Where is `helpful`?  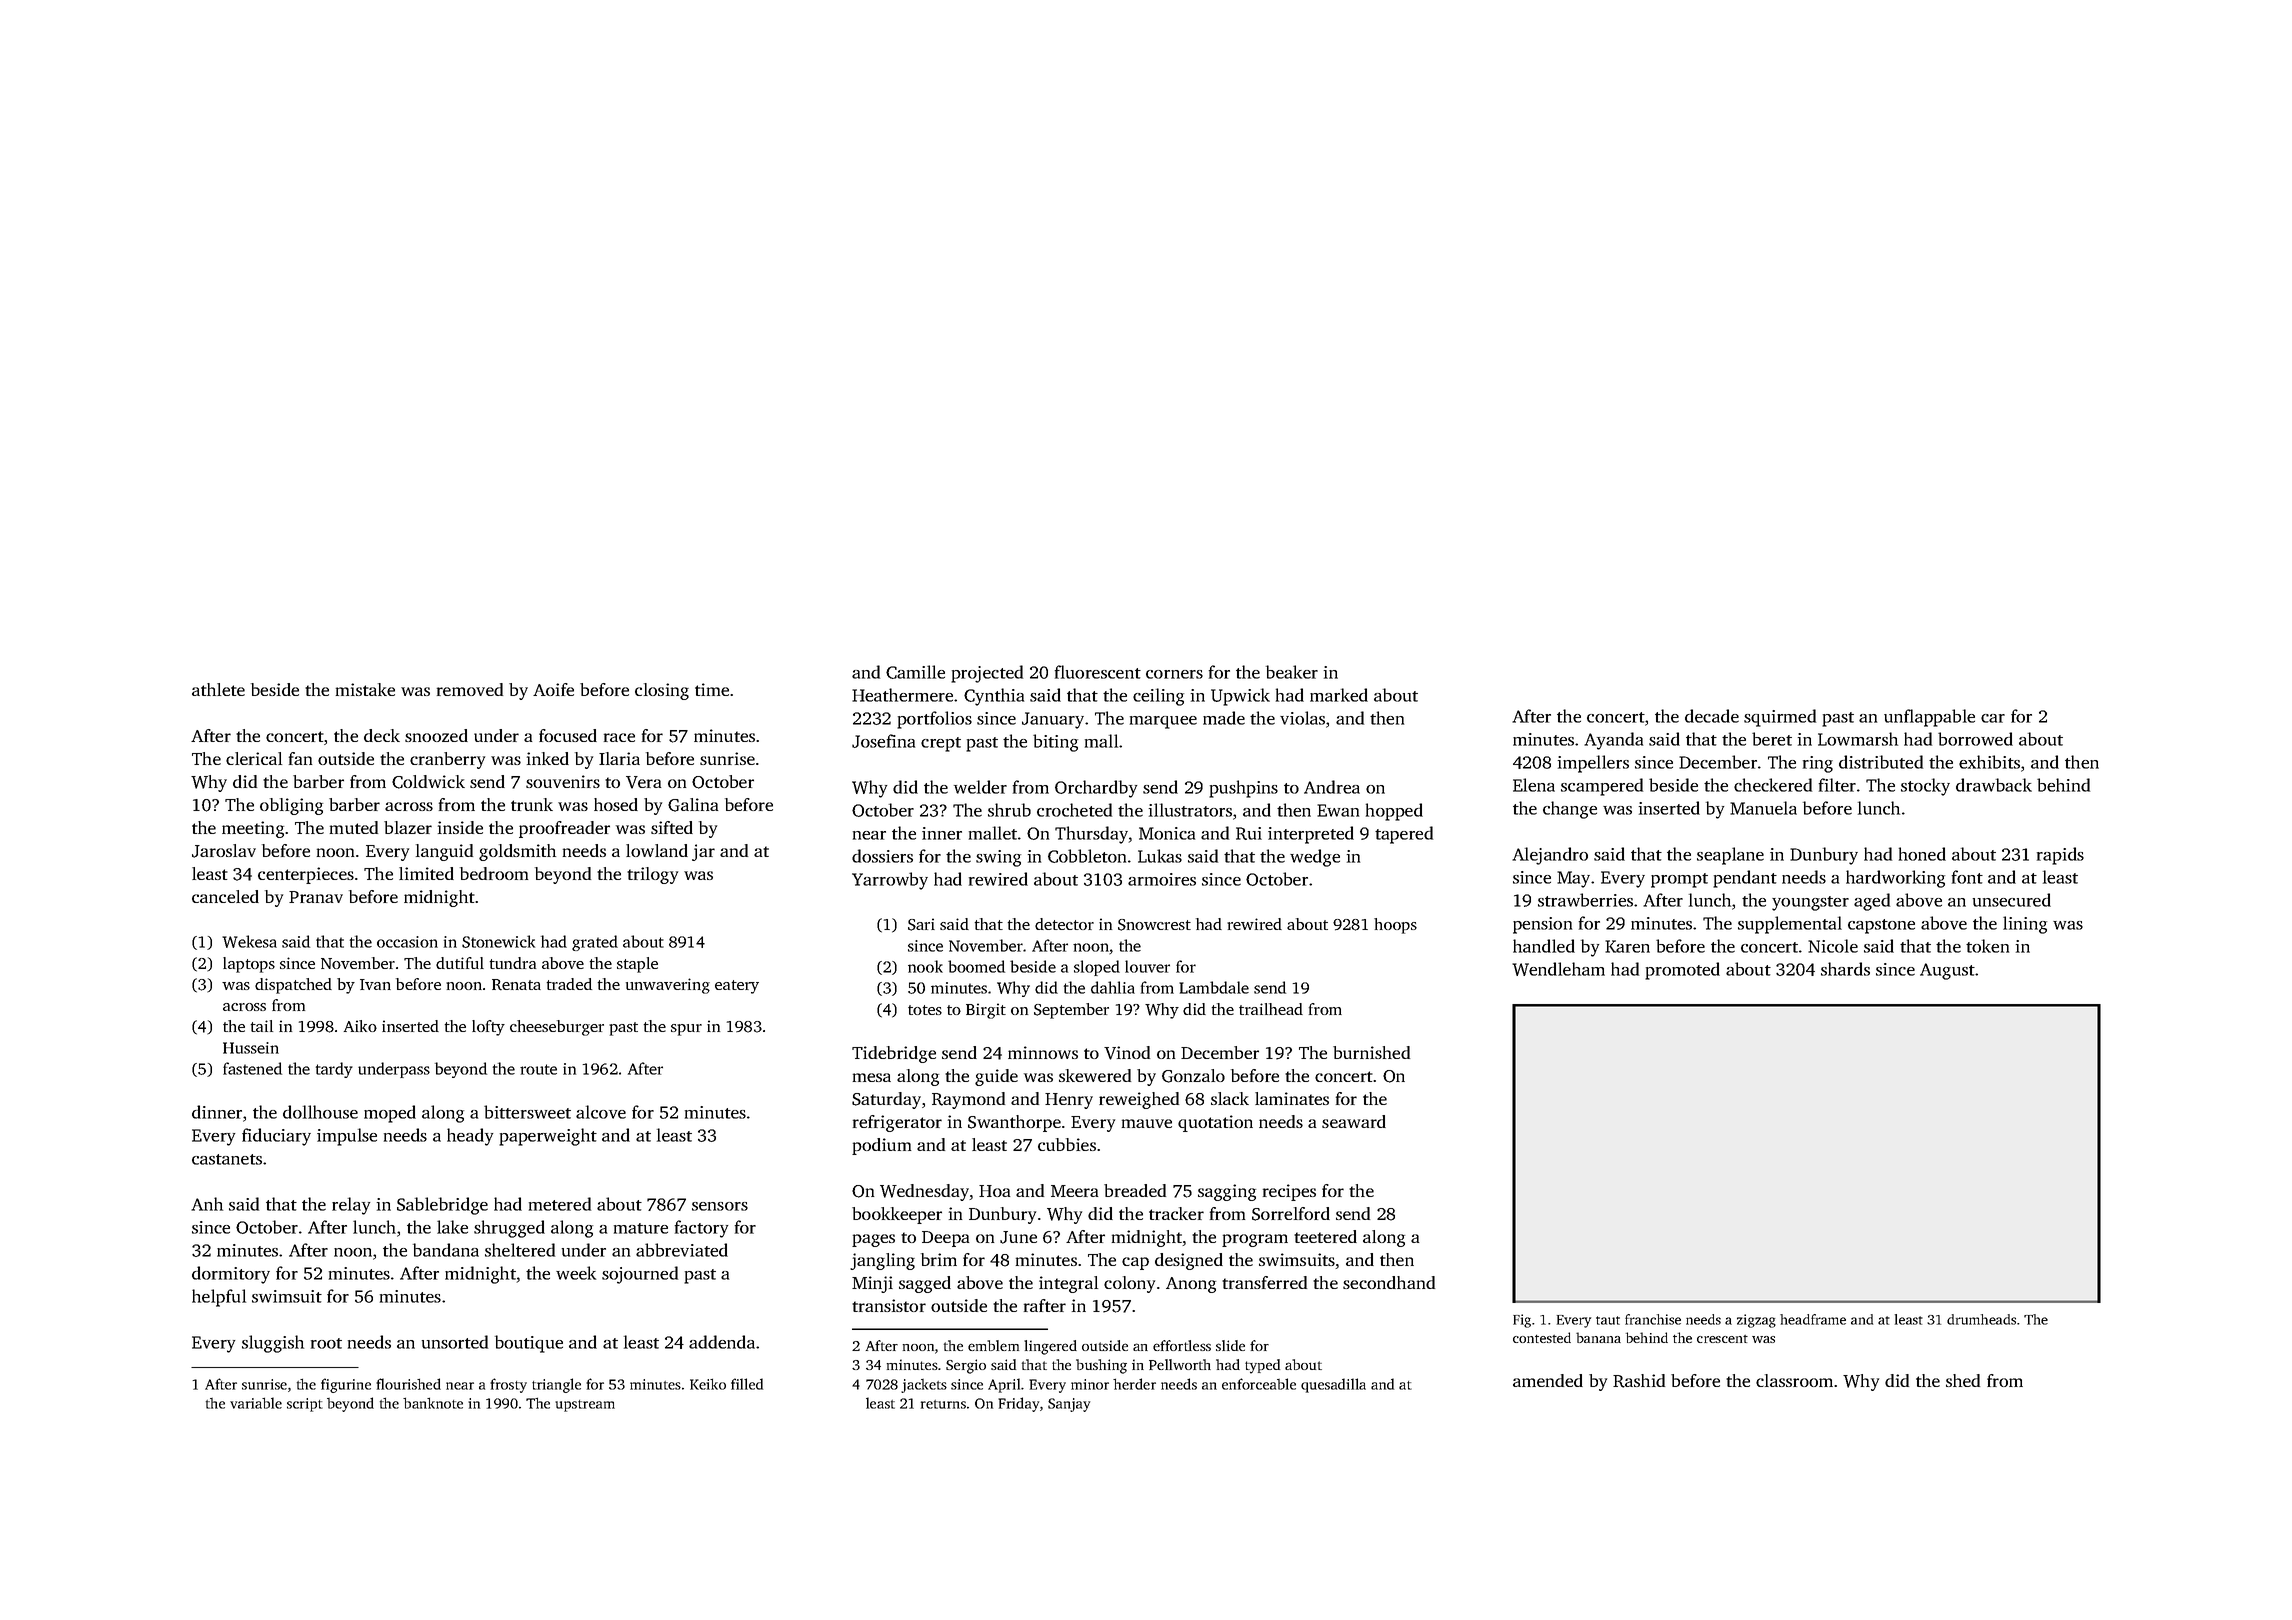 helpful is located at coordinates (219, 1298).
